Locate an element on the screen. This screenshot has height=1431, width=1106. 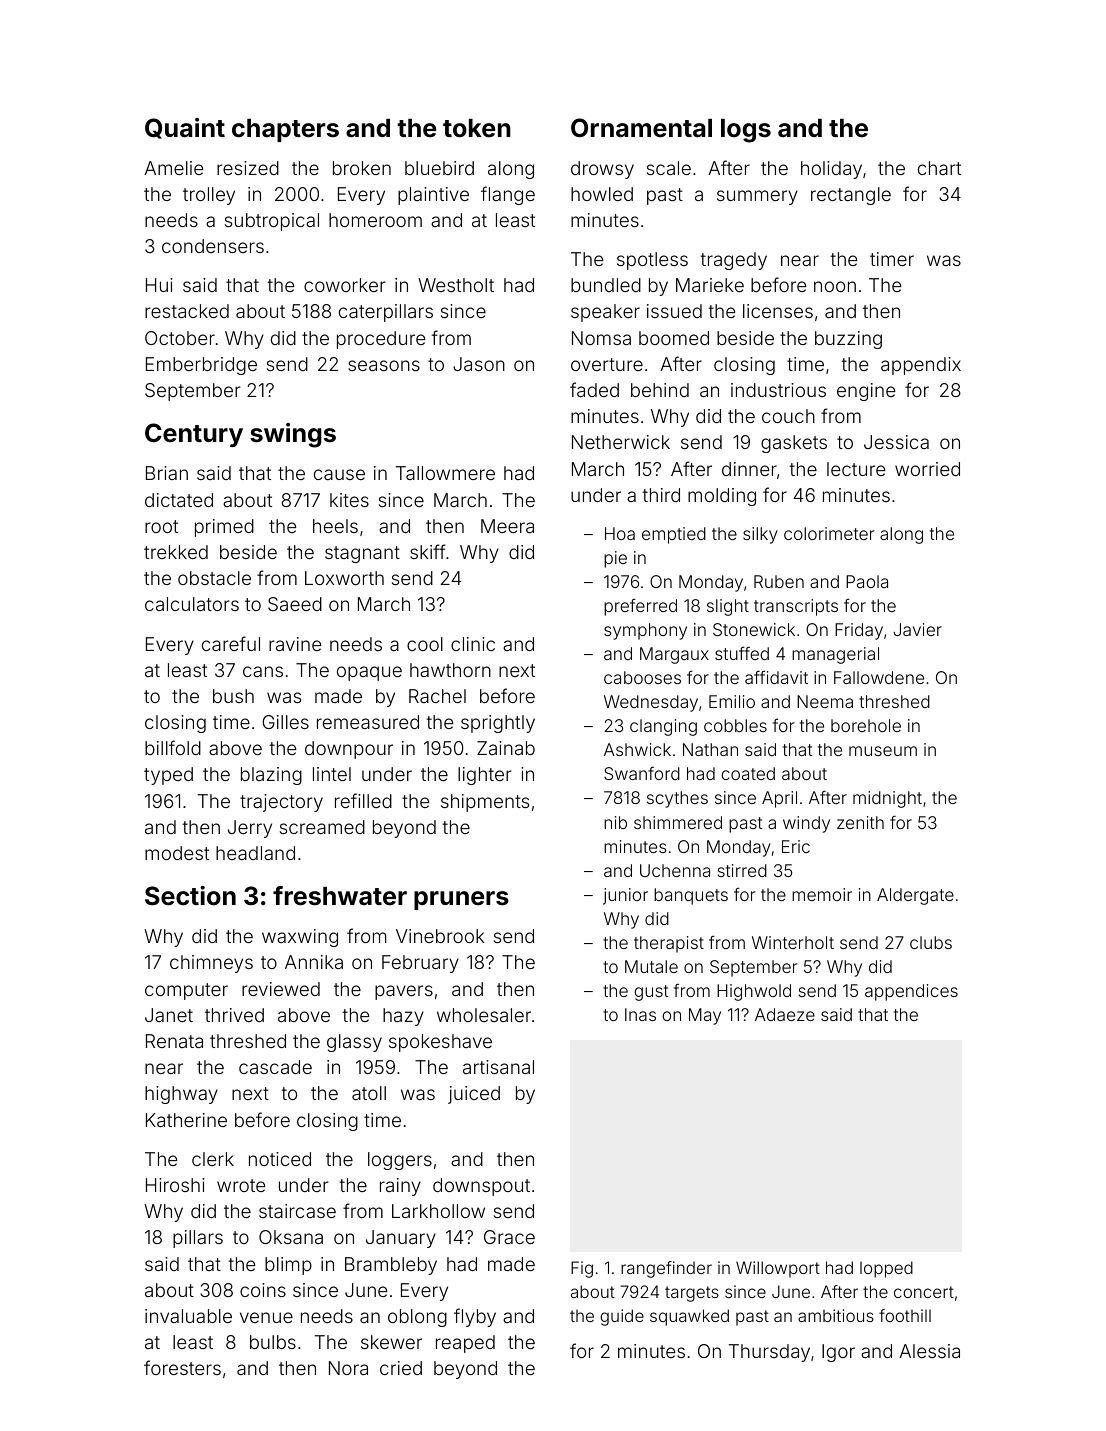
faded is located at coordinates (594, 389).
